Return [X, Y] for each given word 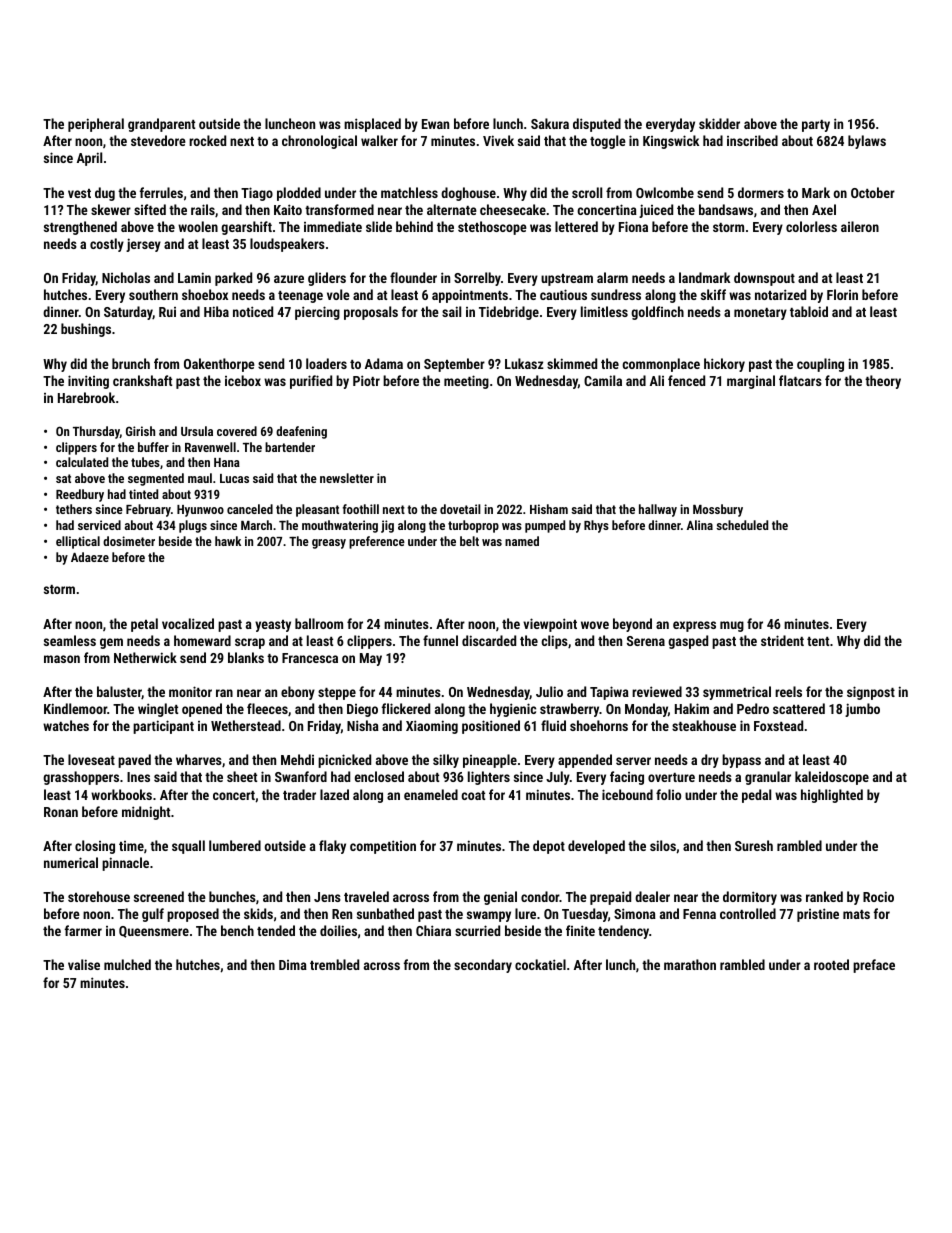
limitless [604, 311]
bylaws [867, 142]
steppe [337, 694]
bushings [86, 330]
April [89, 159]
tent [818, 641]
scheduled [742, 525]
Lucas [234, 478]
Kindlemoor [75, 708]
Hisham [549, 509]
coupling [820, 365]
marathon [690, 964]
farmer [83, 930]
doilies [338, 930]
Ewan [435, 124]
